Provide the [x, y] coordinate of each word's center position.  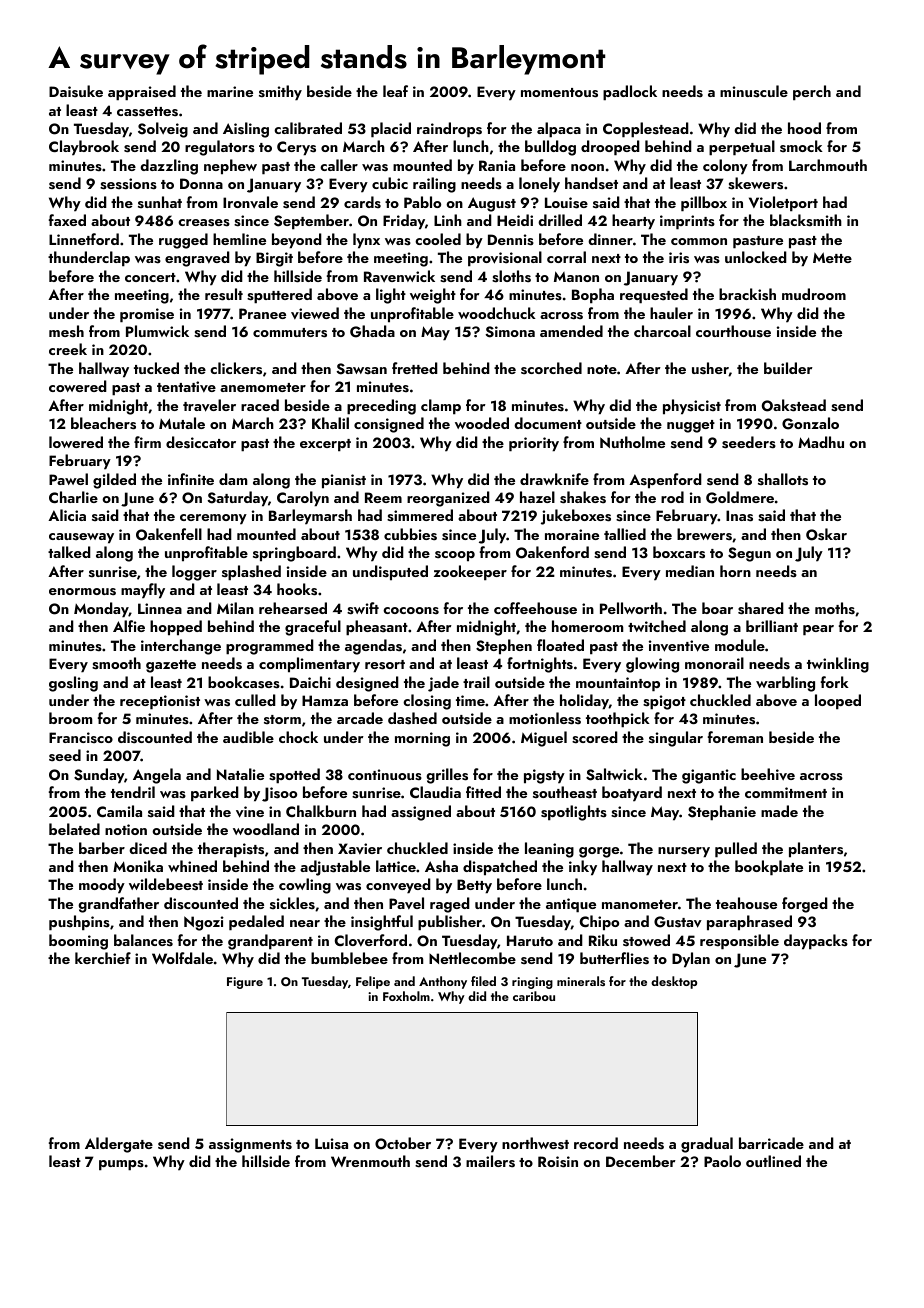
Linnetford [84, 239]
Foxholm [406, 996]
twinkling [838, 665]
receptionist [160, 702]
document [548, 423]
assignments [250, 1145]
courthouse [733, 331]
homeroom [587, 626]
